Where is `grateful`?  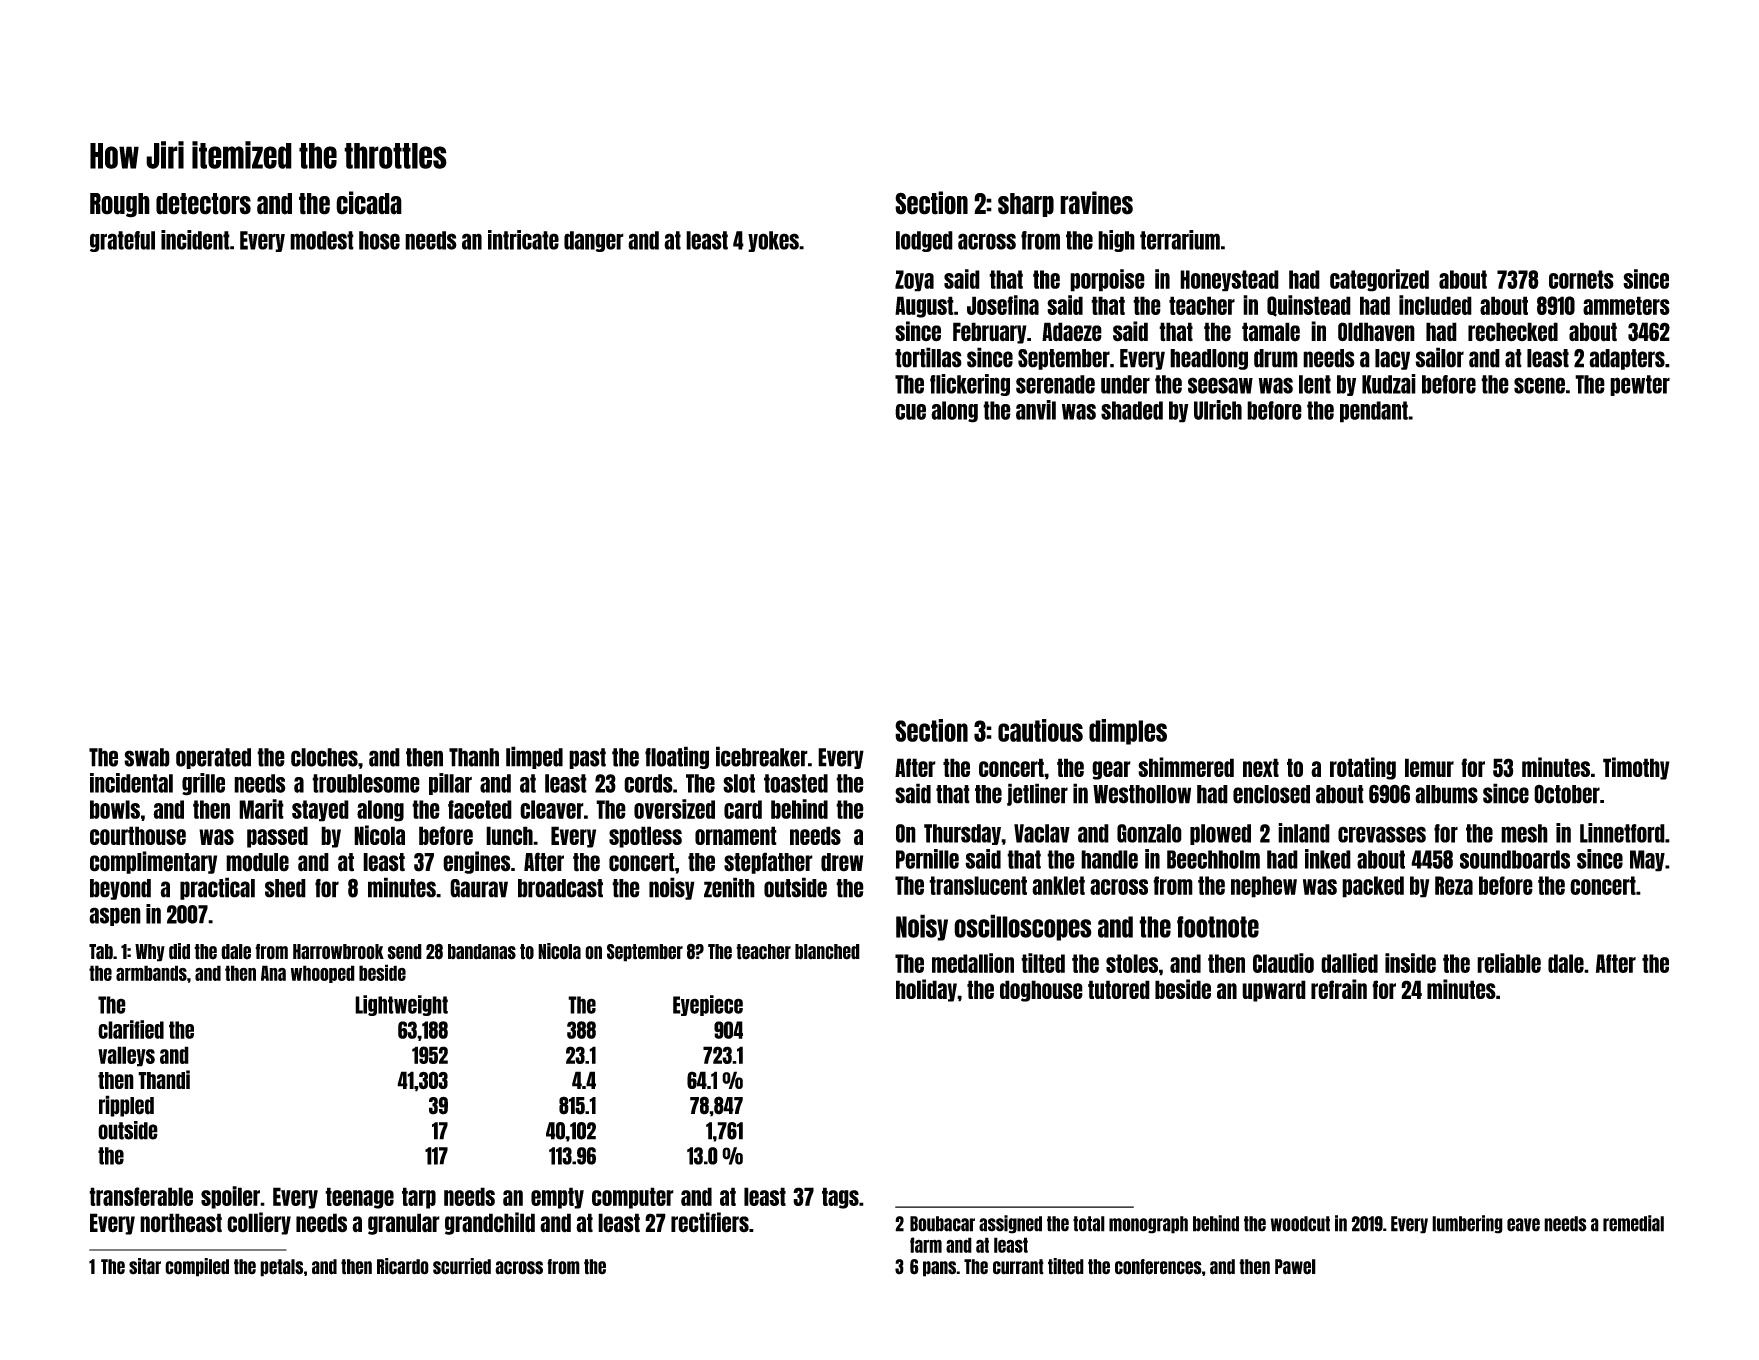
grateful is located at coordinates (122, 241).
